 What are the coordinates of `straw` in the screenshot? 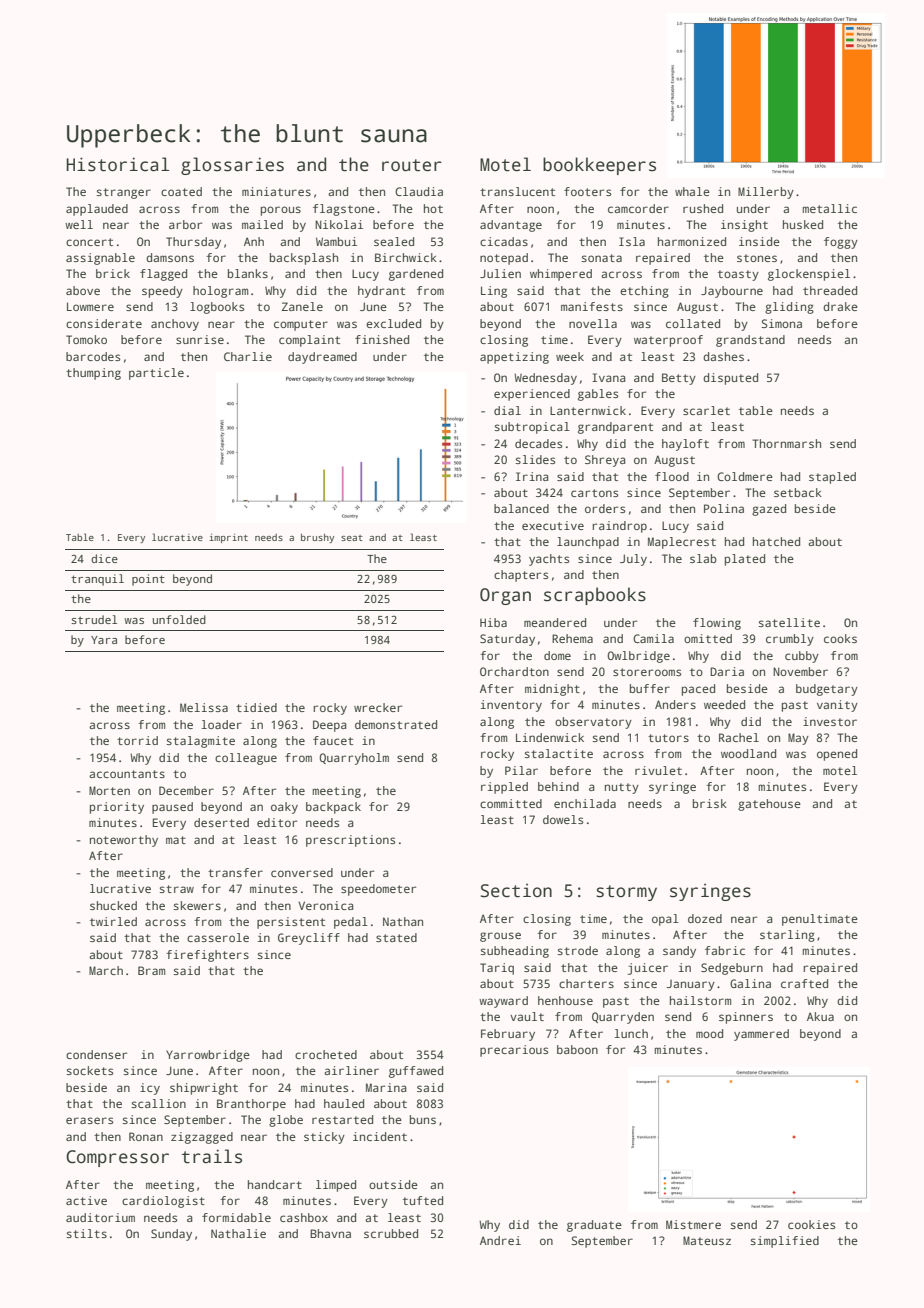 It's located at (177, 889).
